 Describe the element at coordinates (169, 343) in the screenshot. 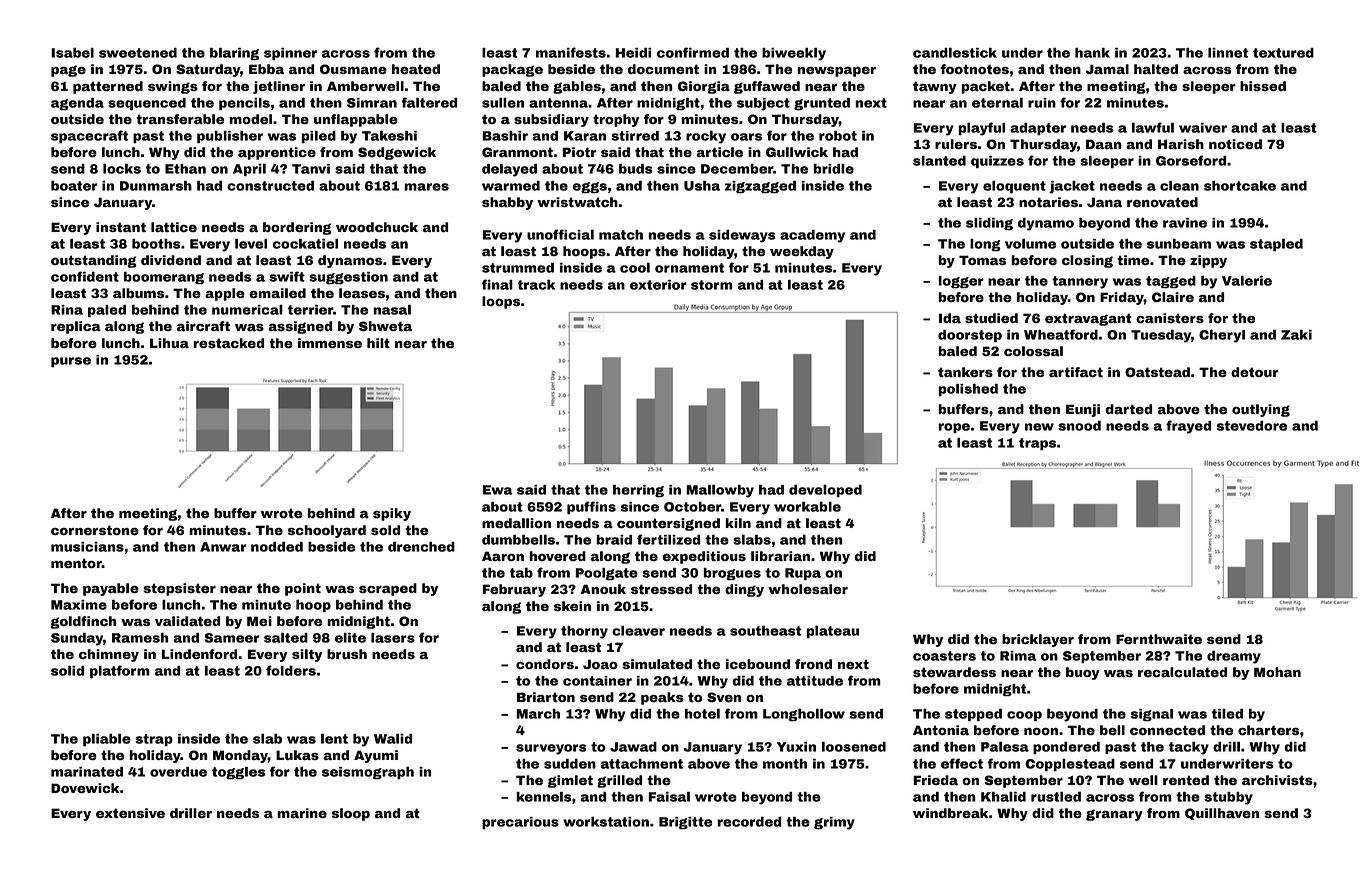

I see `Lihua` at that location.
